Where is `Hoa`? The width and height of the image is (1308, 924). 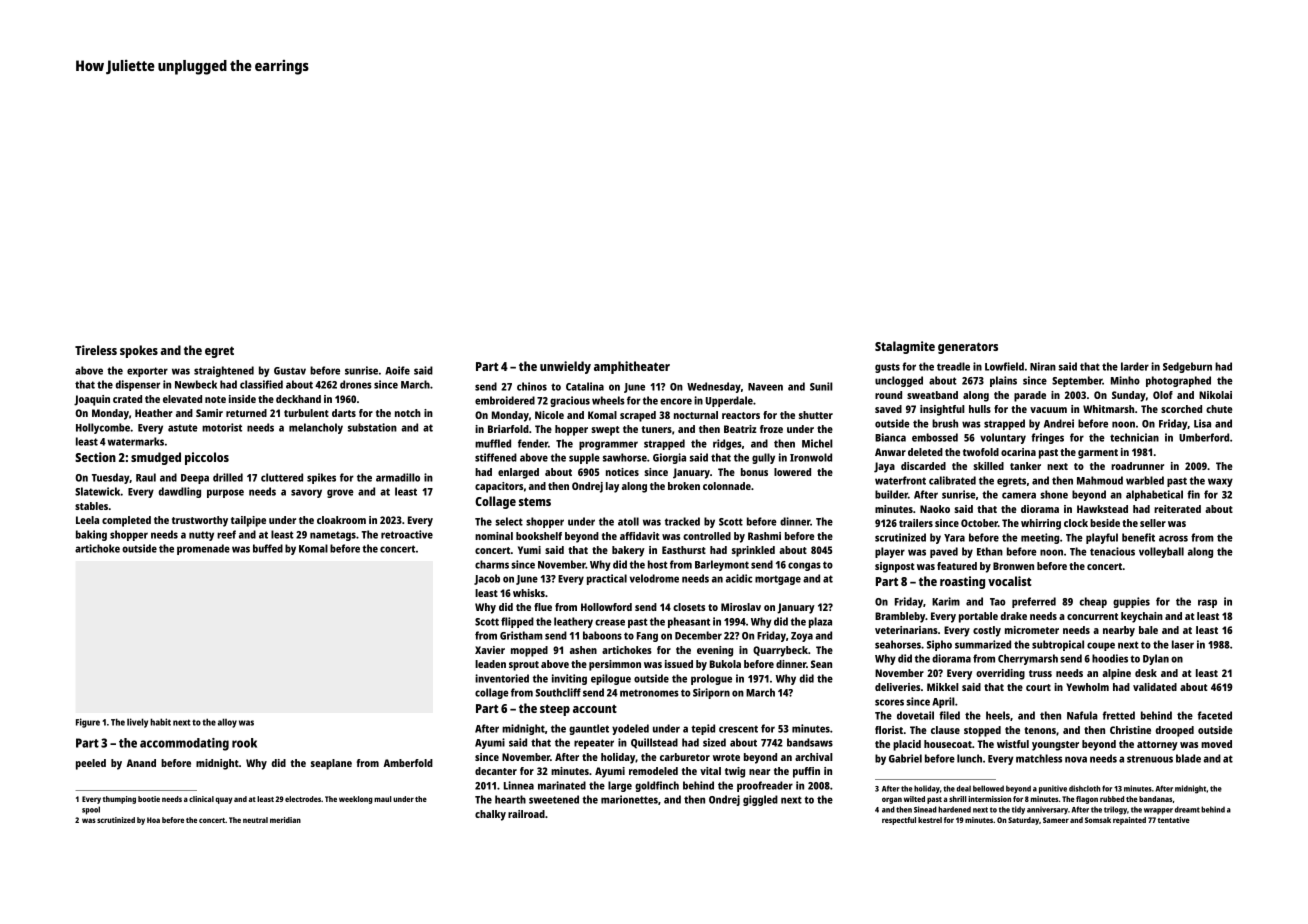
Hoa is located at coordinates (153, 820).
